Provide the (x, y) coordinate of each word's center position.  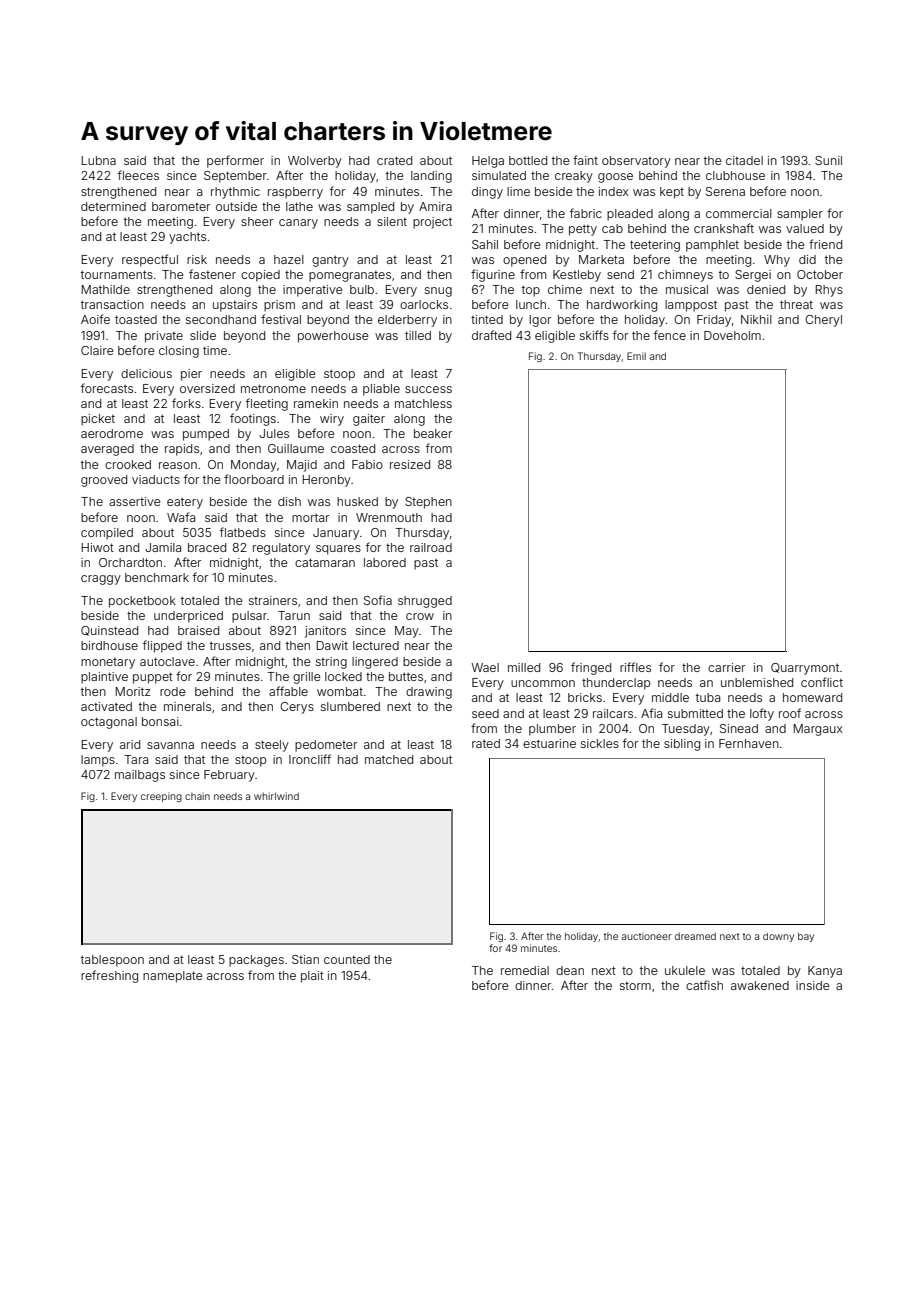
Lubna (99, 160)
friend (825, 244)
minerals (187, 706)
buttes (406, 676)
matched (389, 759)
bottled (528, 160)
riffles (635, 667)
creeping (161, 797)
